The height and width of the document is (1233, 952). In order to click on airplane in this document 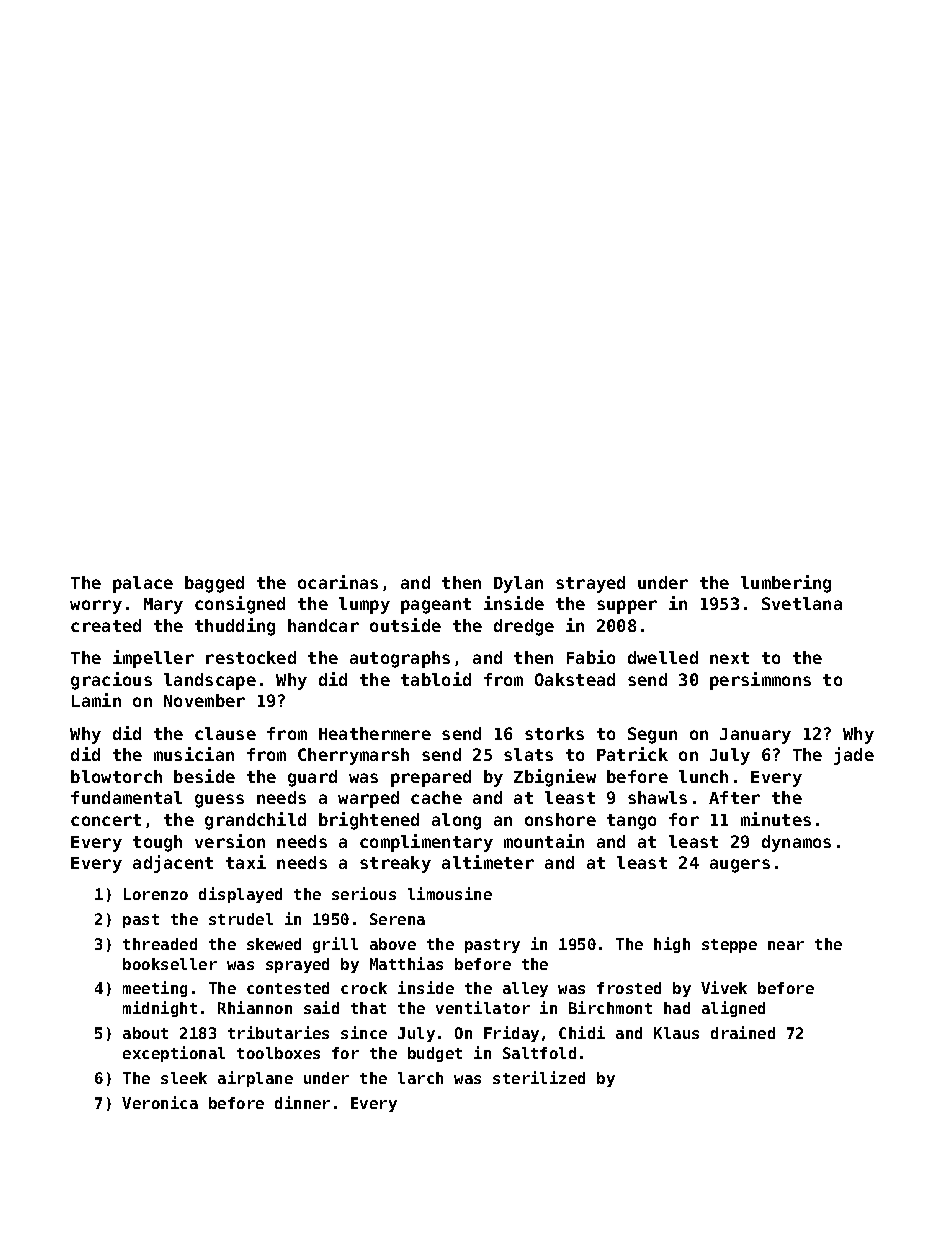, I will do `click(255, 1079)`.
